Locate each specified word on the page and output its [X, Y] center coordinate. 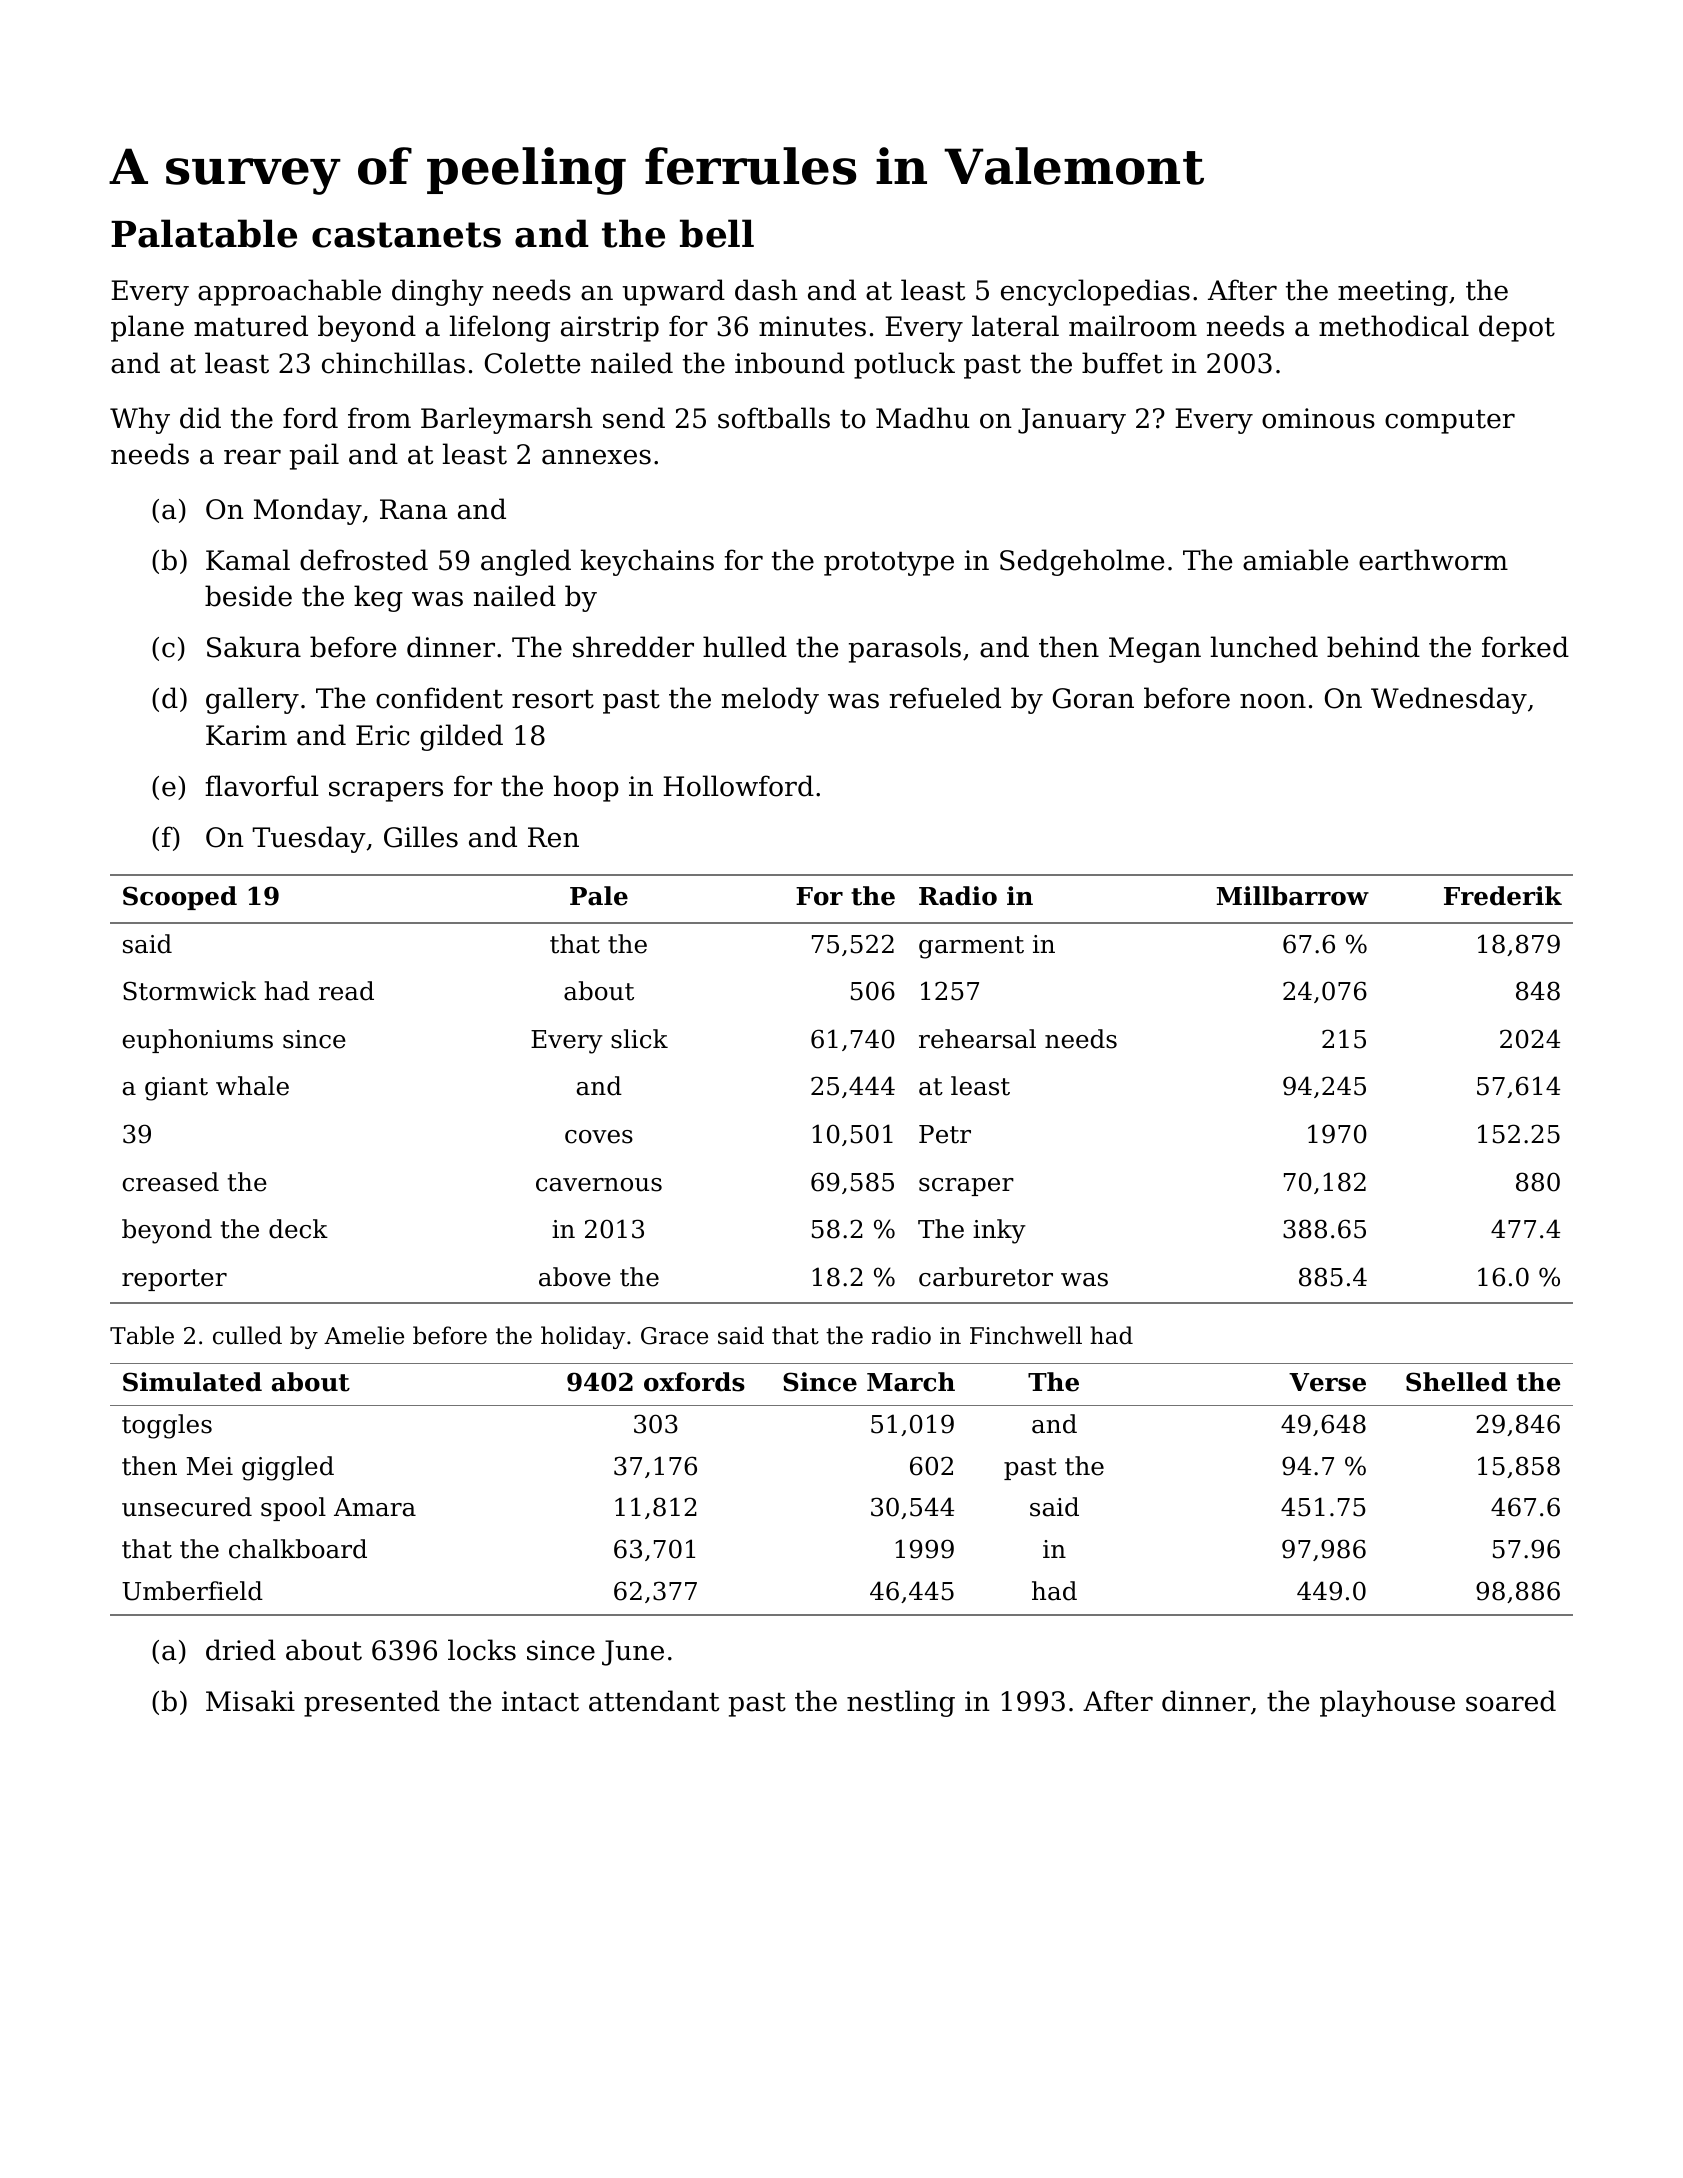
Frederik [1503, 896]
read [346, 991]
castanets [406, 235]
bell [717, 233]
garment [971, 947]
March [911, 1382]
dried [241, 1650]
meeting [1393, 293]
